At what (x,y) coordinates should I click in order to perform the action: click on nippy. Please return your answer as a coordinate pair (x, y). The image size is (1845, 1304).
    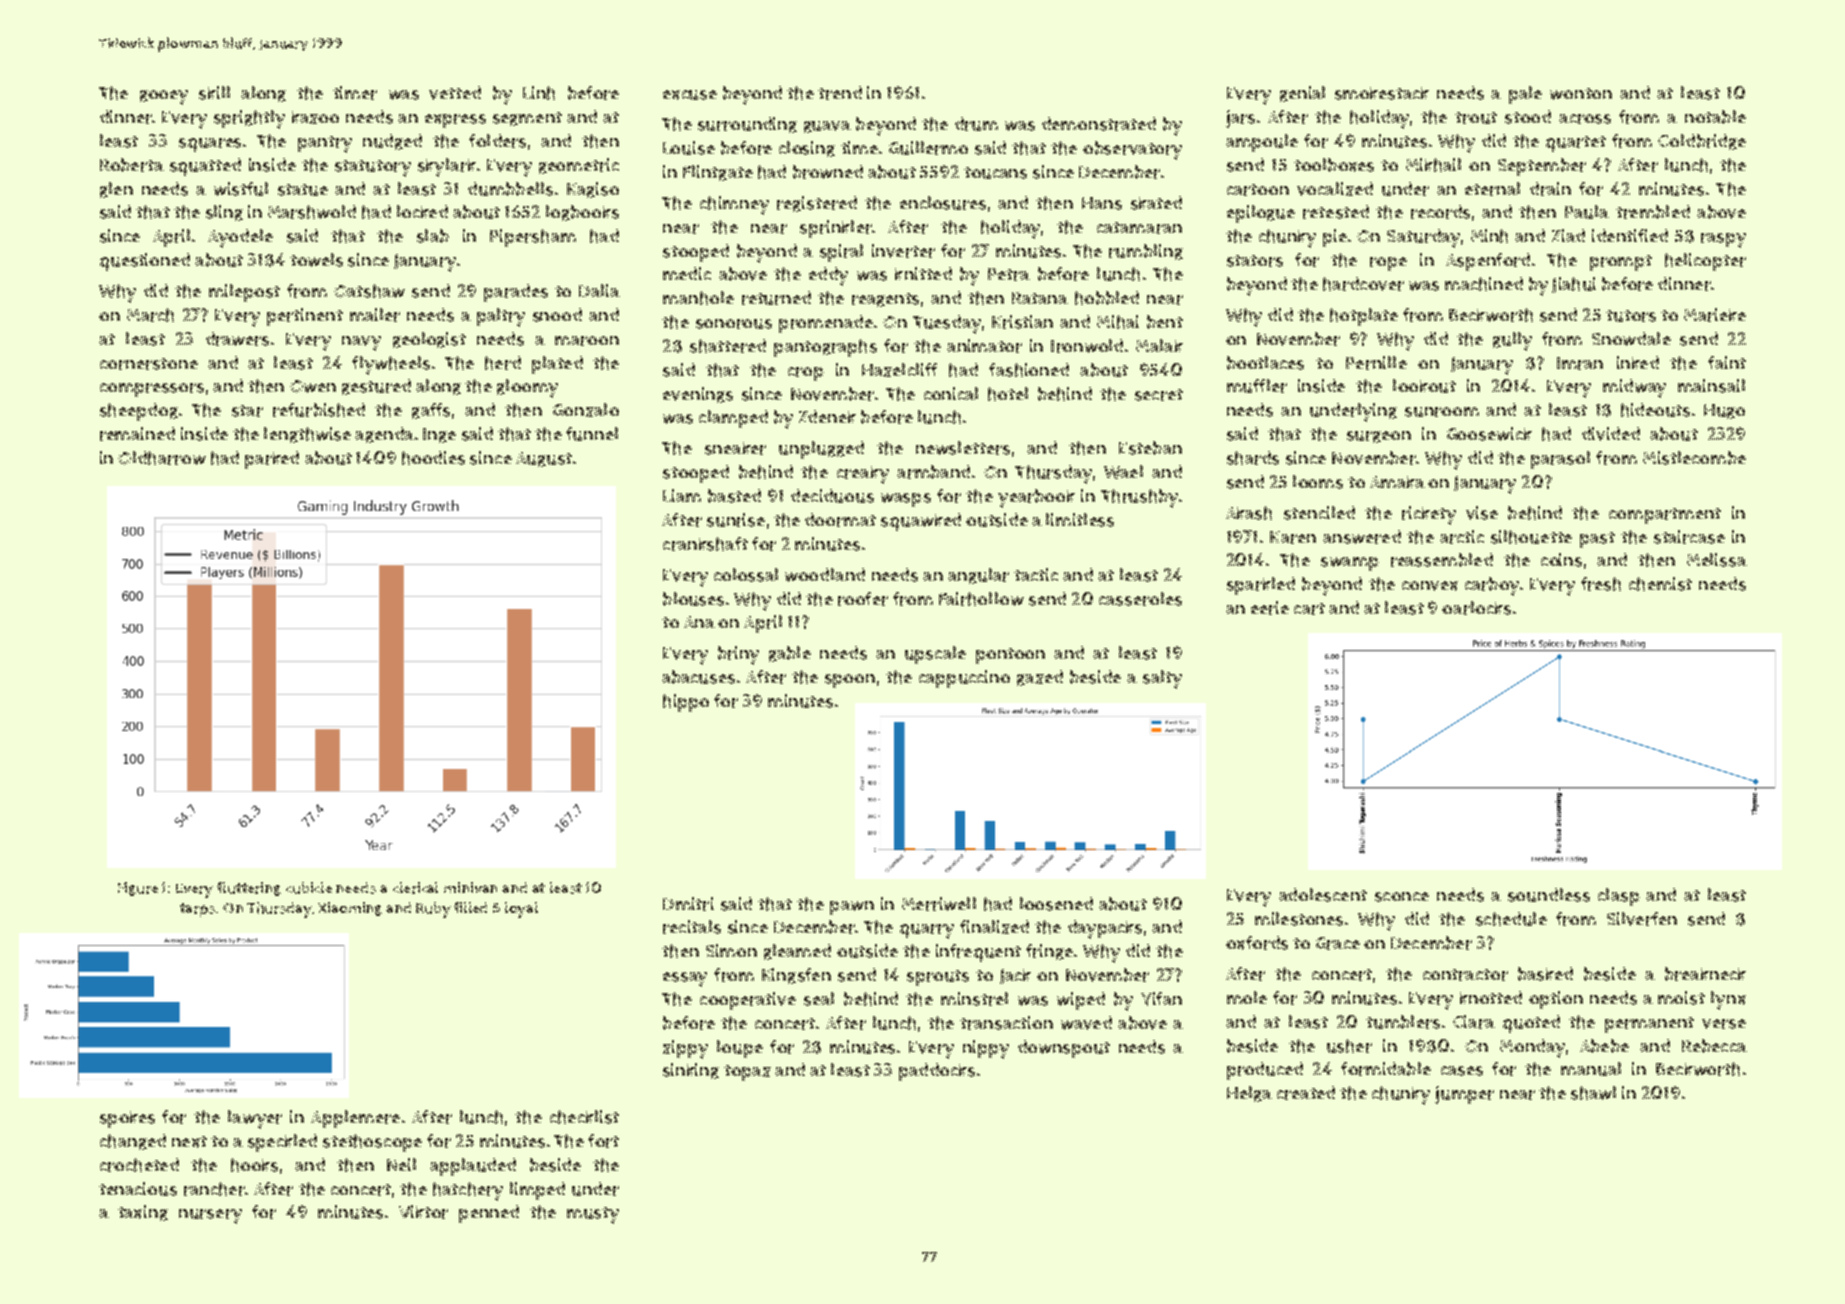
    Looking at the image, I should click on (986, 1049).
